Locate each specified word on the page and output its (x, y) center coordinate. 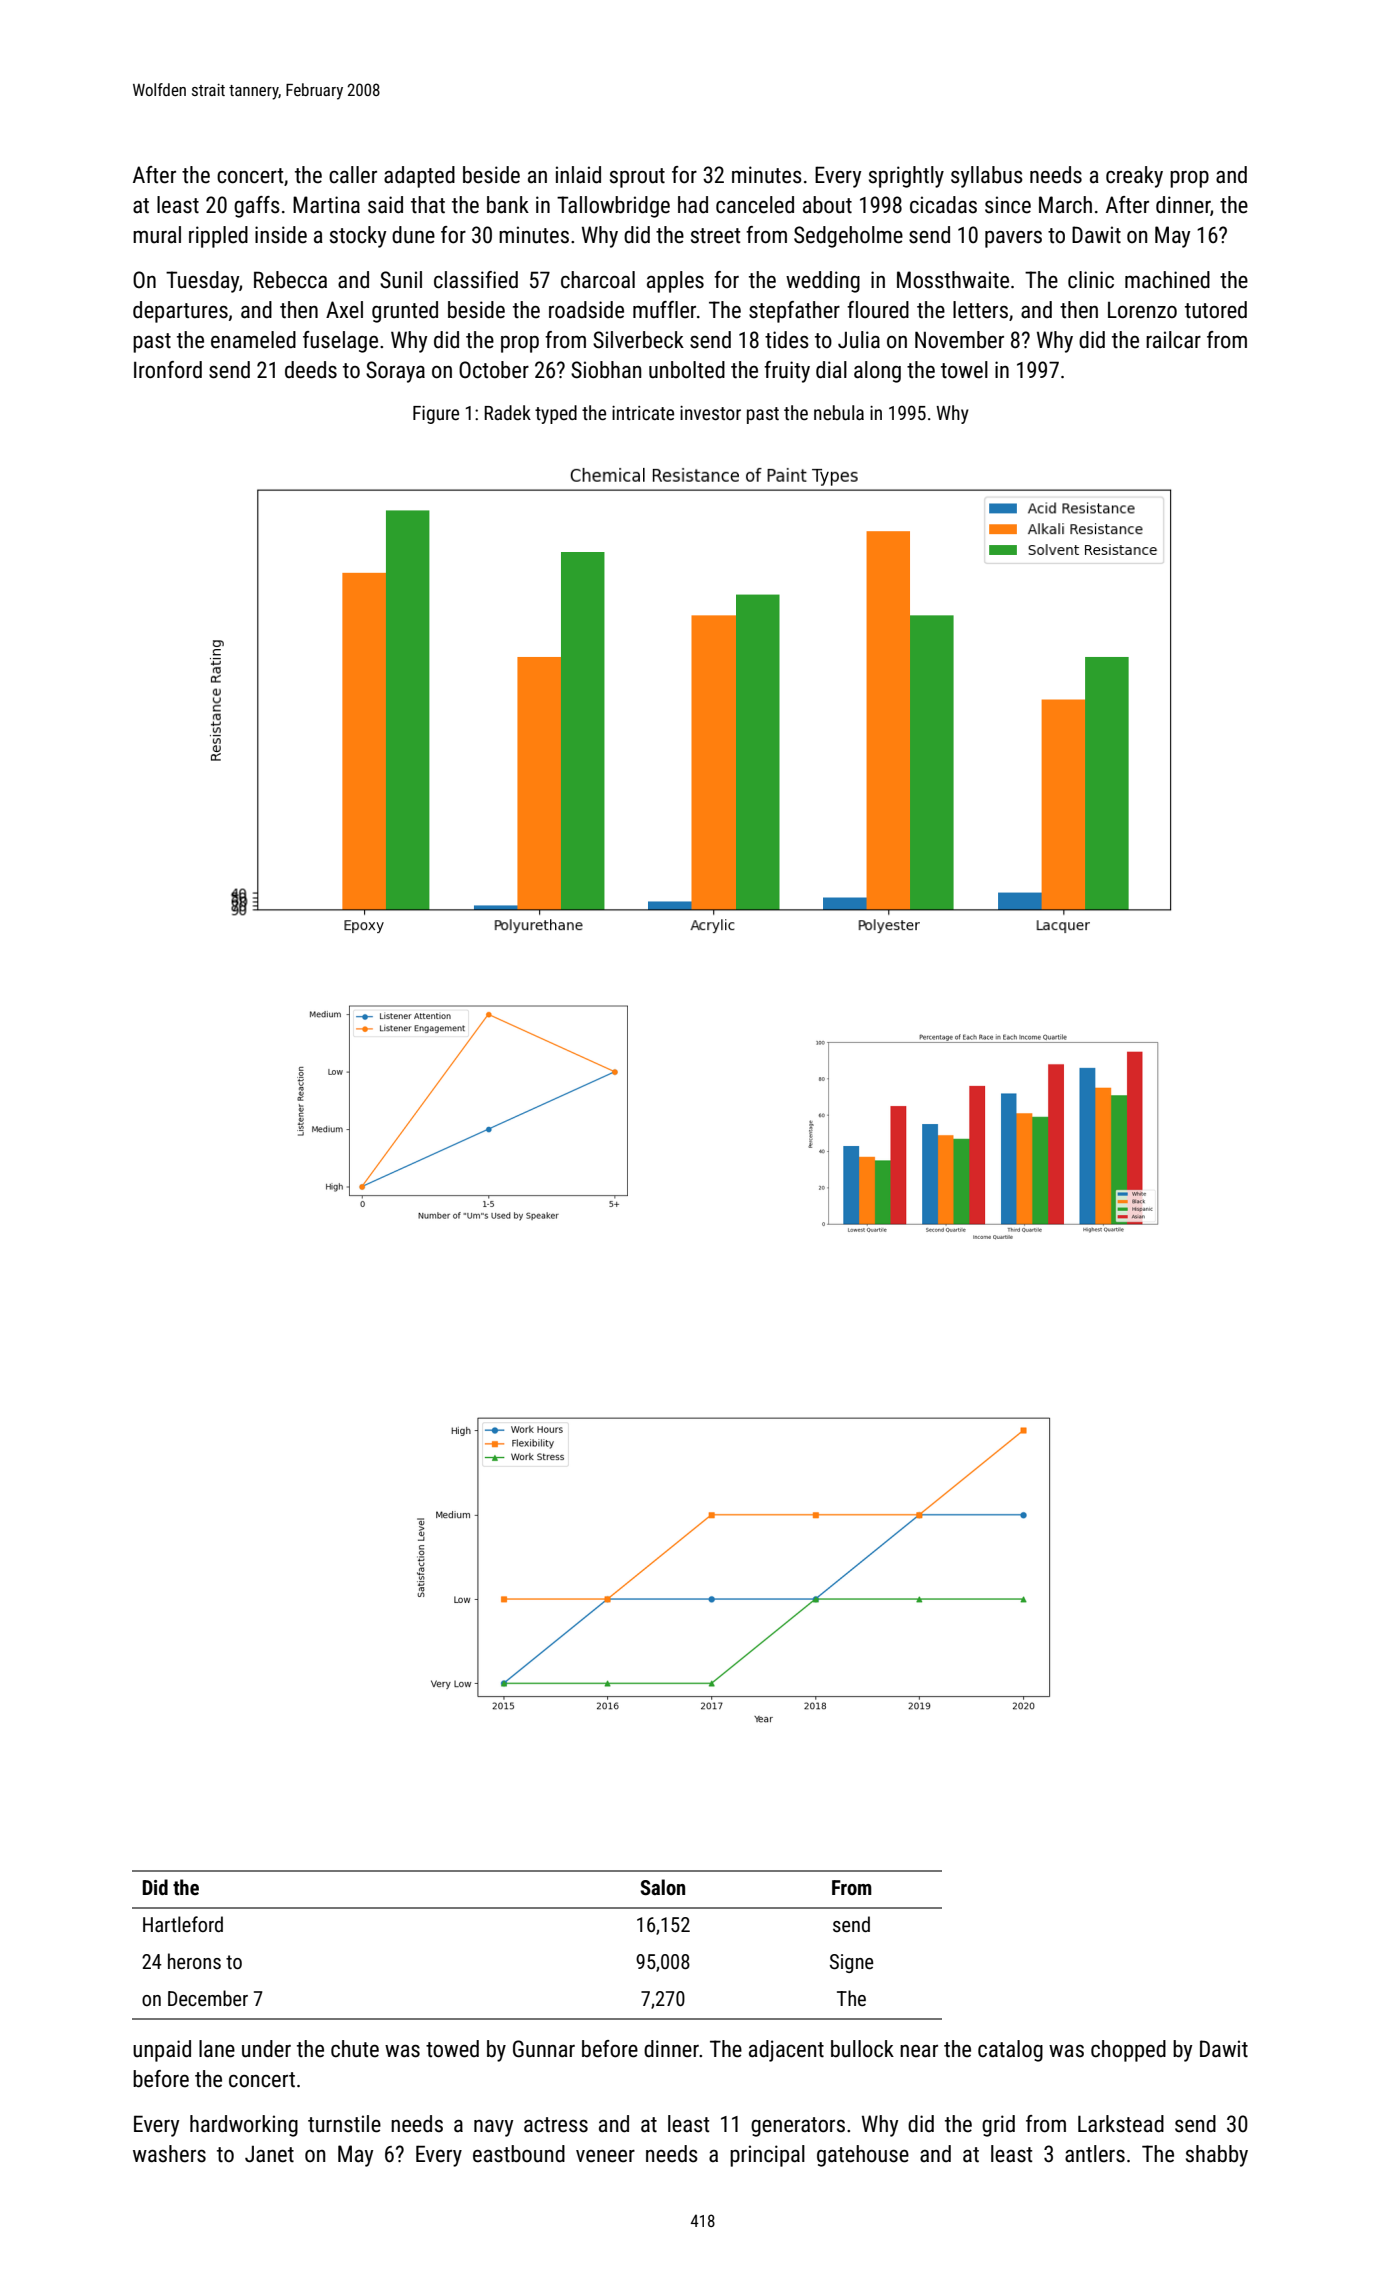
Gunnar (544, 2049)
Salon (662, 1887)
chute (355, 2049)
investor (710, 413)
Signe (851, 1963)
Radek (507, 412)
